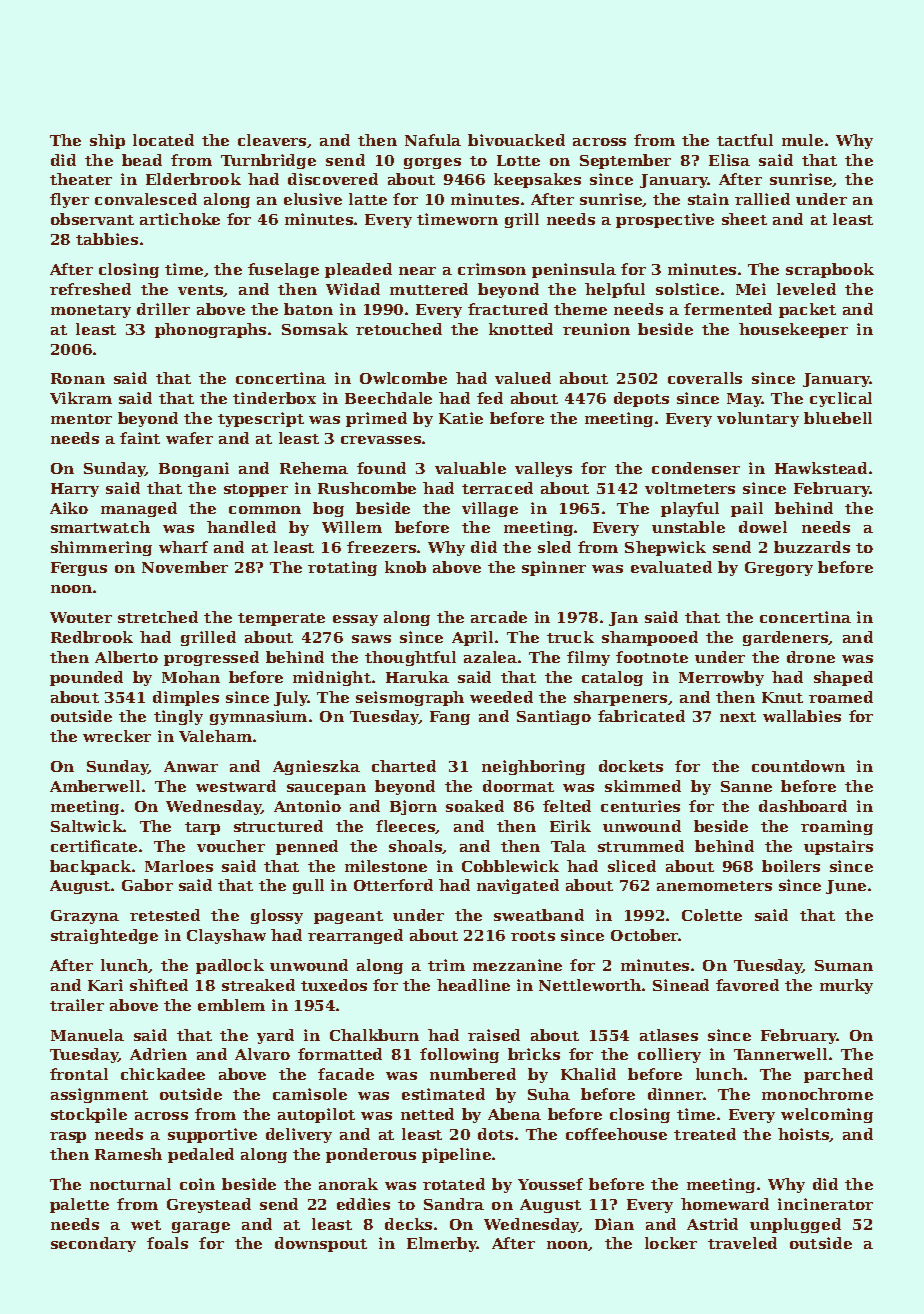 This screenshot has width=924, height=1314. Describe the element at coordinates (313, 199) in the screenshot. I see `elusive` at that location.
